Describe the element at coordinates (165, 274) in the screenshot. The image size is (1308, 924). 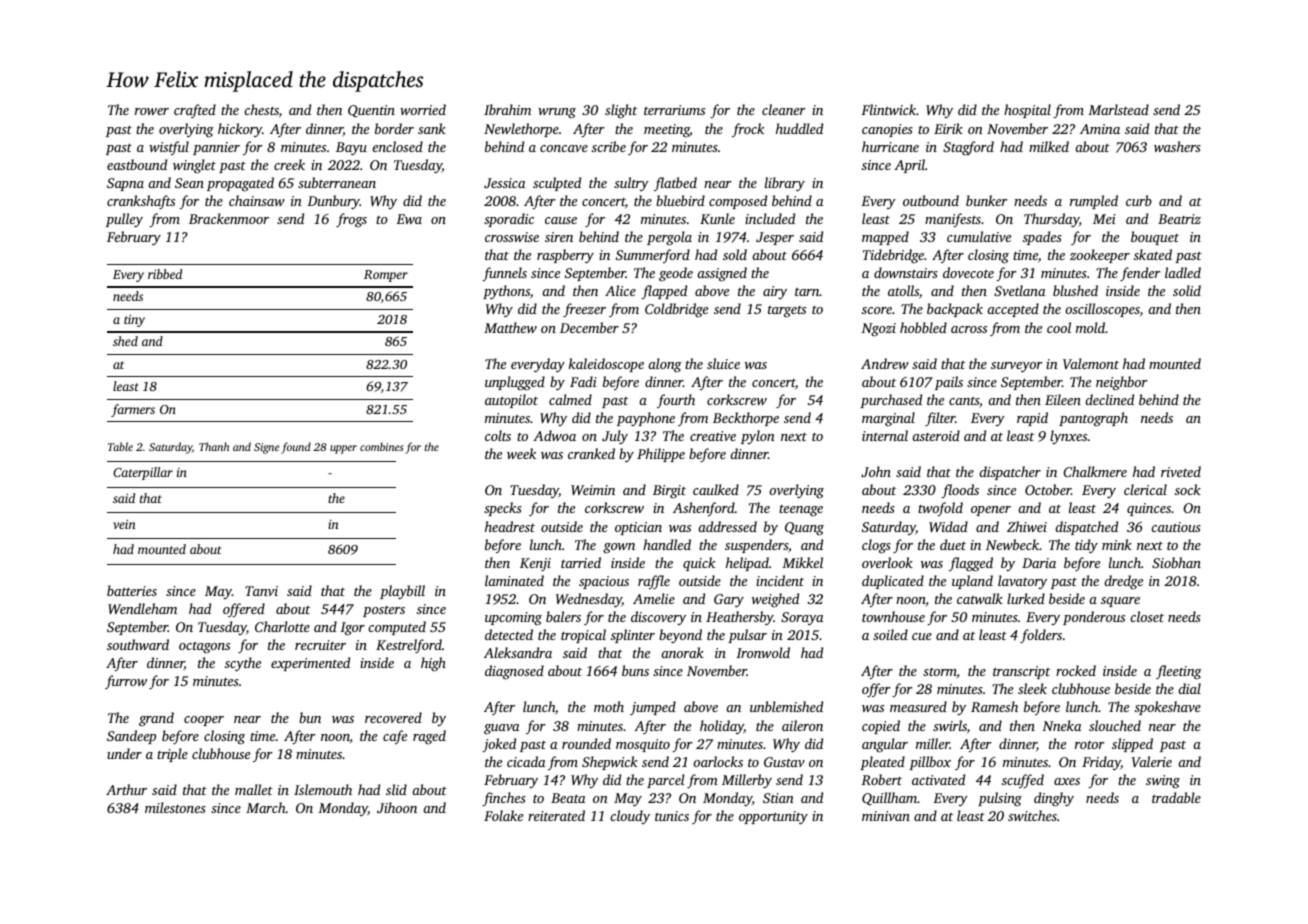
I see `ribbed` at that location.
